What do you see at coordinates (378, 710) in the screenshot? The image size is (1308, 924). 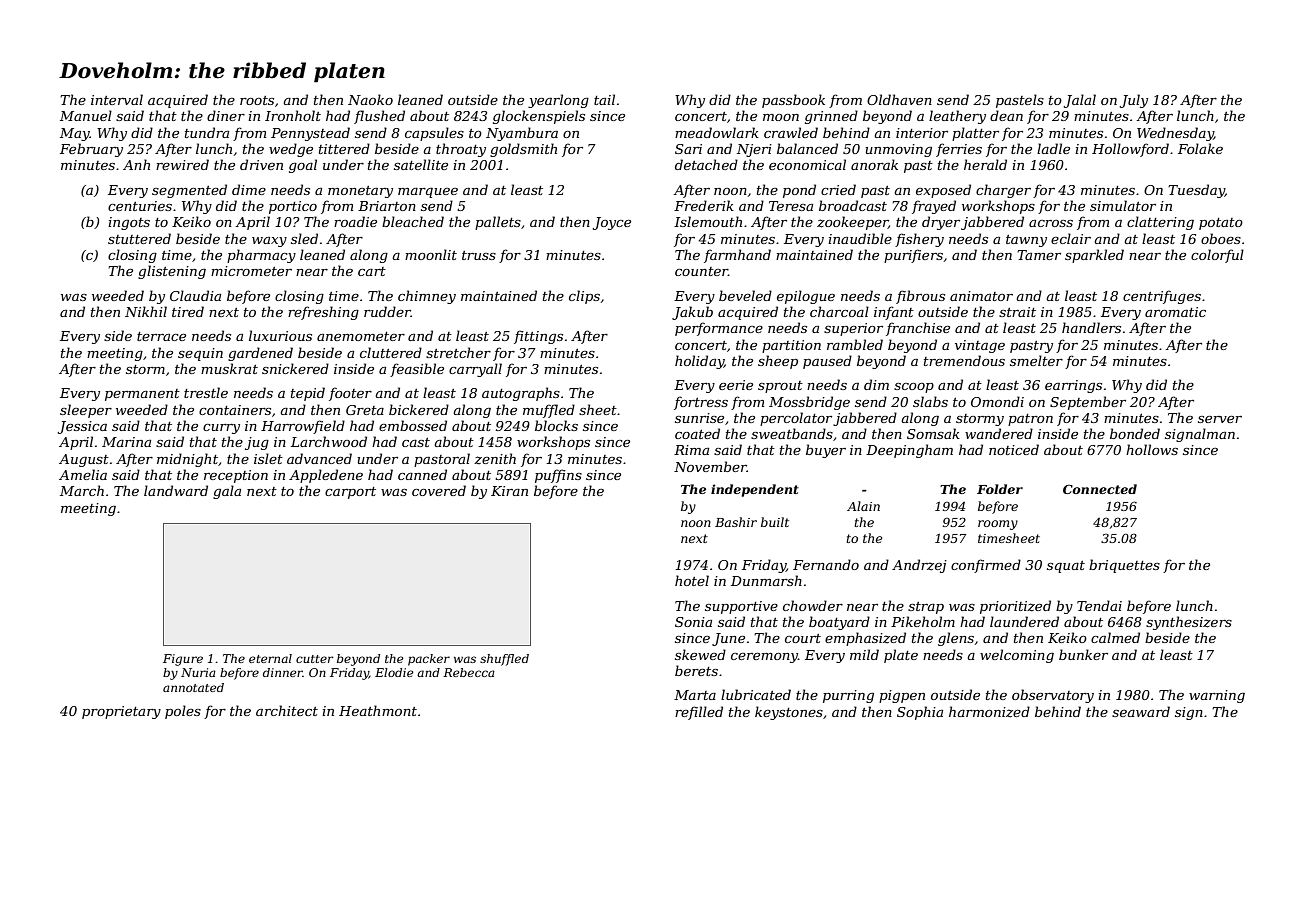 I see `Heathmont` at bounding box center [378, 710].
